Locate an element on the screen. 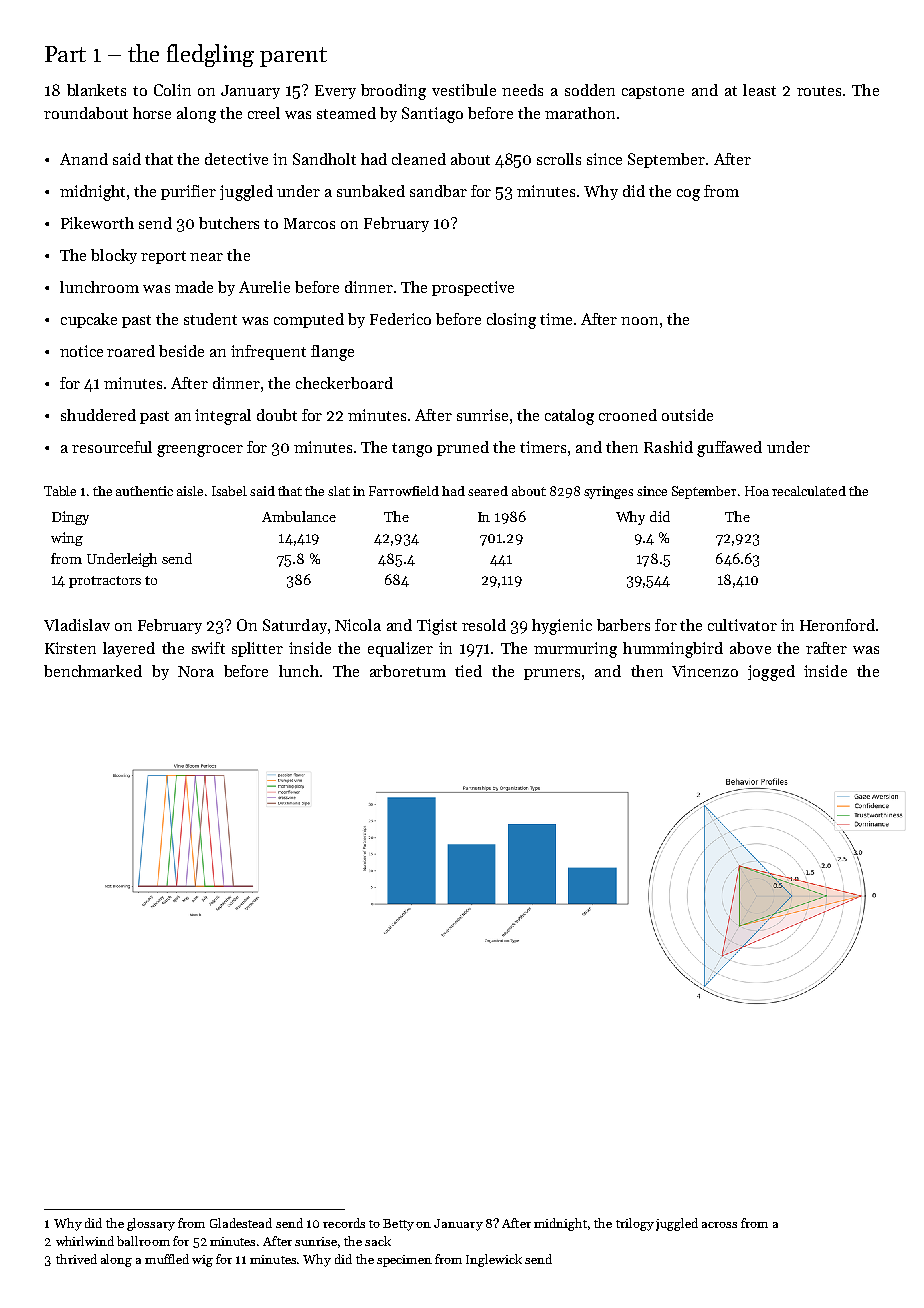  detective is located at coordinates (236, 159).
